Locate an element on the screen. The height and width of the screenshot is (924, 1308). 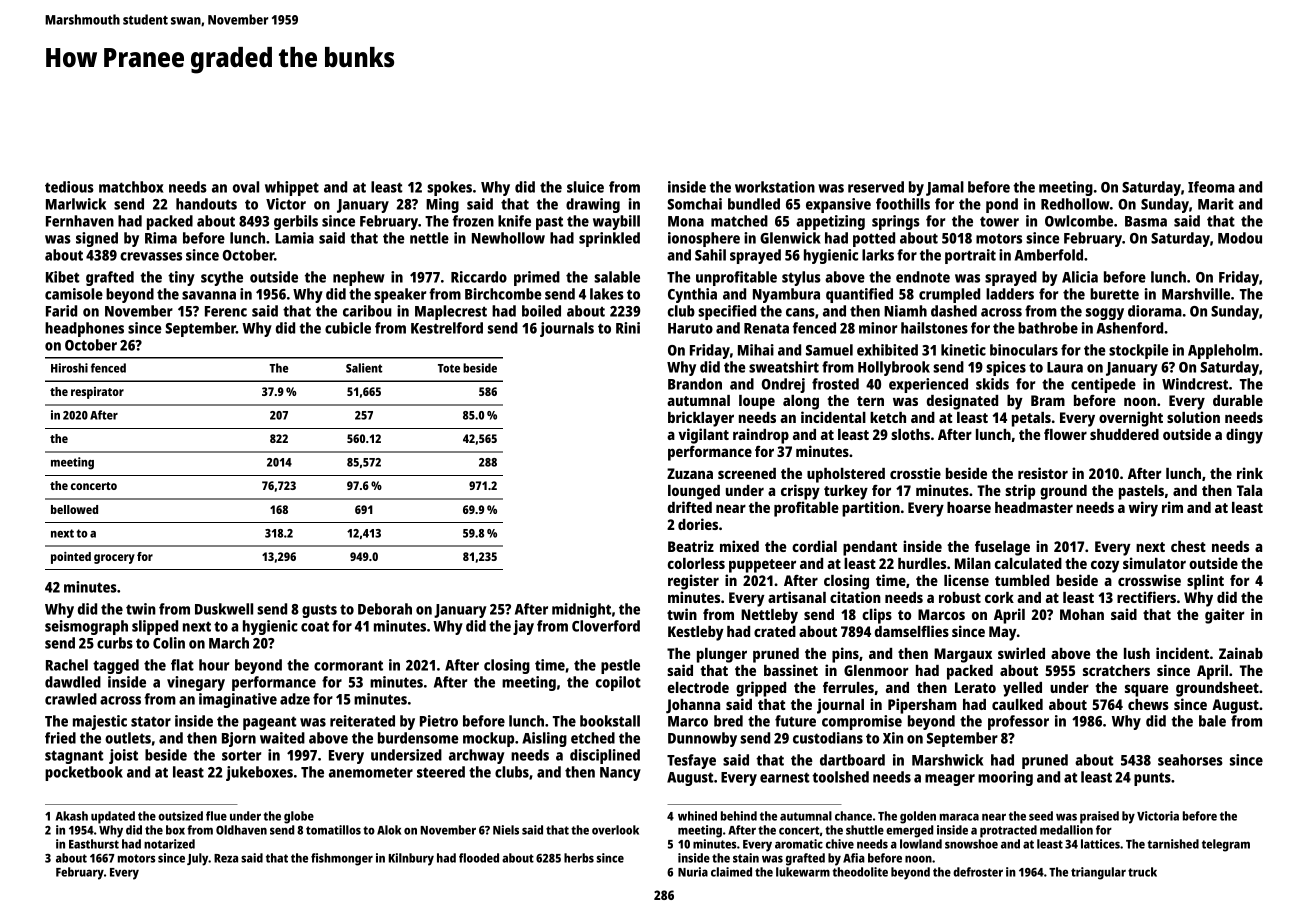
resistor is located at coordinates (1043, 473).
